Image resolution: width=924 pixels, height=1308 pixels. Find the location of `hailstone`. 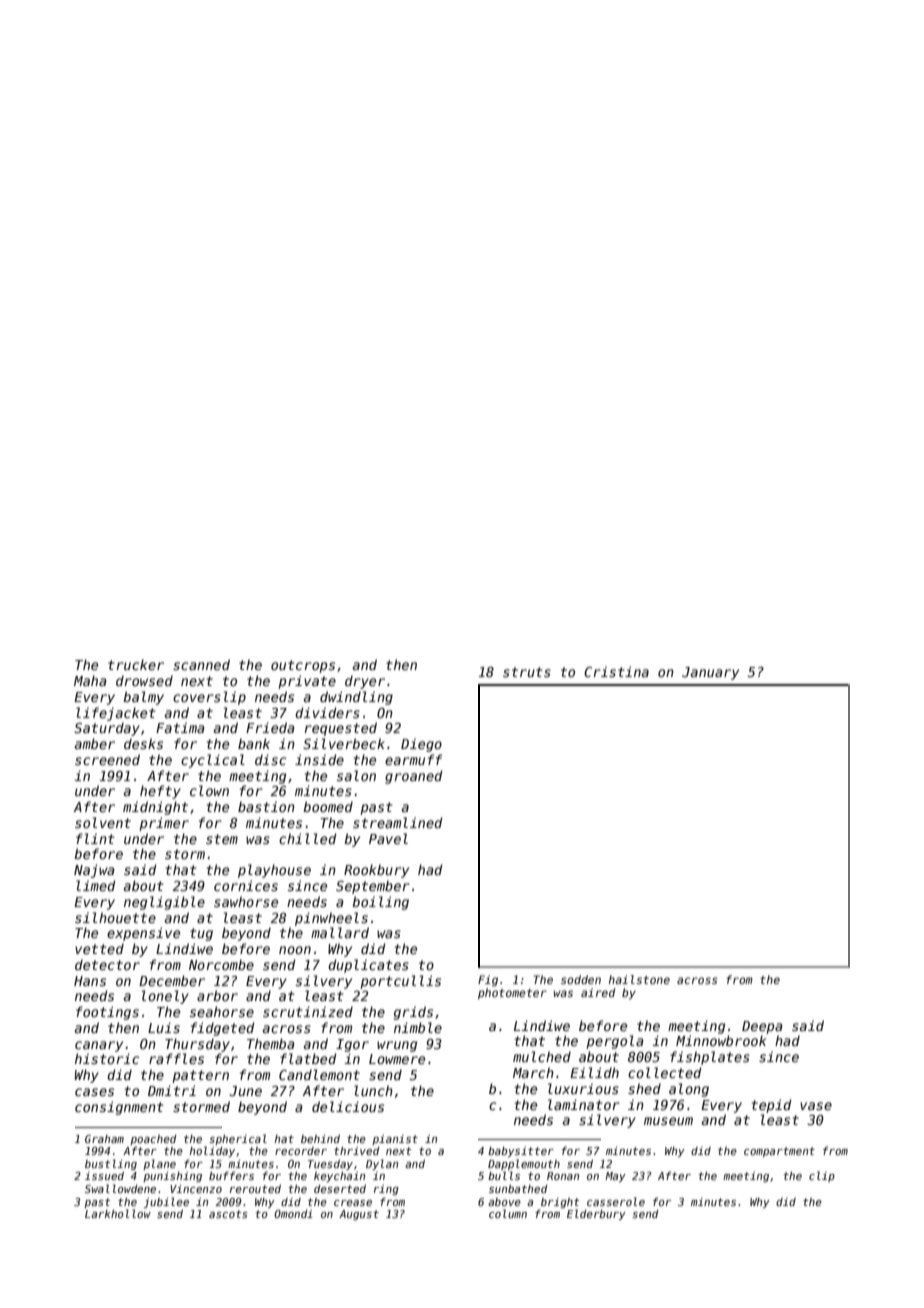

hailstone is located at coordinates (639, 979).
